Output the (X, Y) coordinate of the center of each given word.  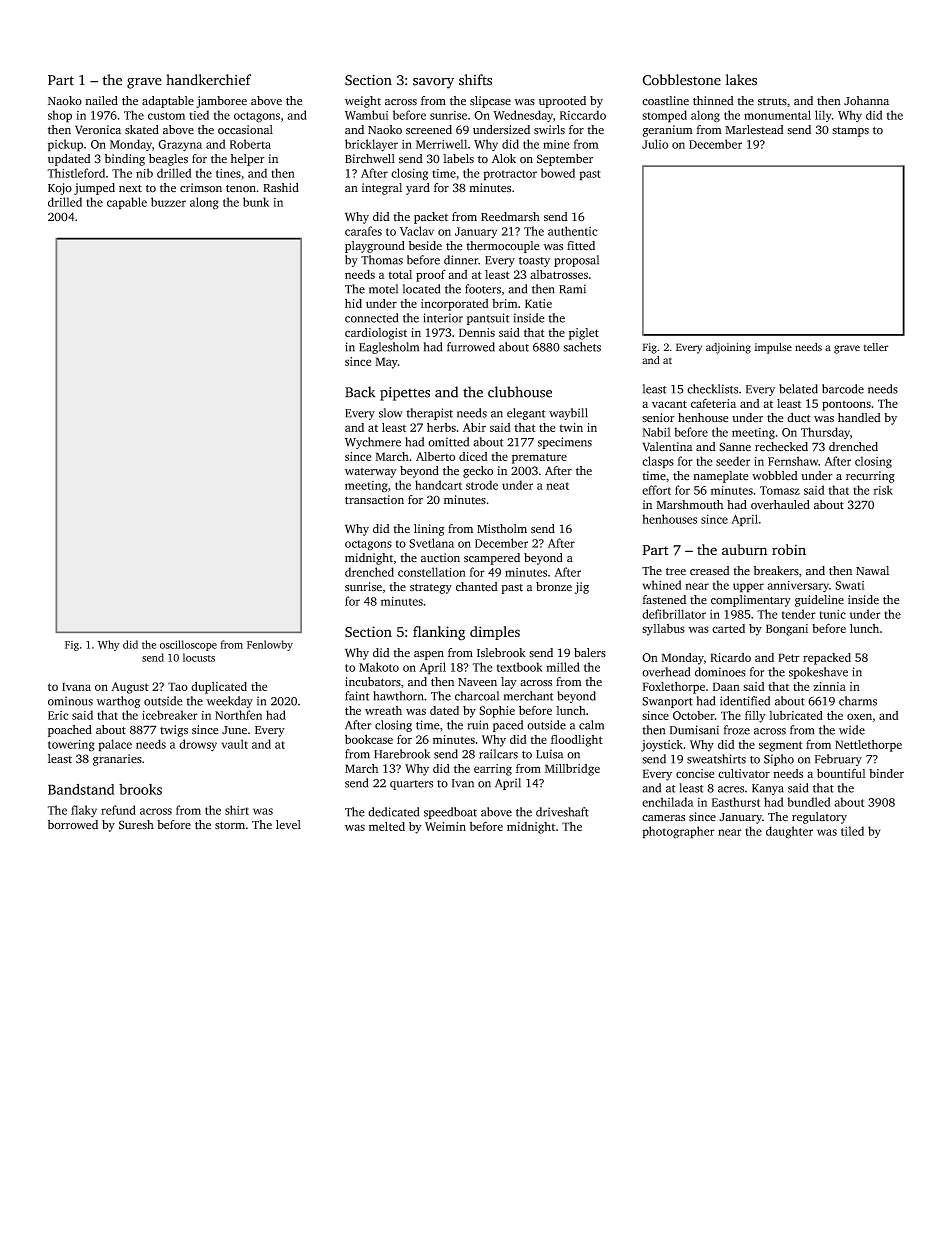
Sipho (779, 760)
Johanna (866, 101)
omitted (448, 442)
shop (60, 116)
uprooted (562, 102)
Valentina (667, 447)
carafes (363, 231)
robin (789, 549)
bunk (256, 202)
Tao (178, 686)
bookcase (369, 739)
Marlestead (754, 130)
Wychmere (373, 443)
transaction (374, 500)
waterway (371, 473)
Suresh (136, 825)
